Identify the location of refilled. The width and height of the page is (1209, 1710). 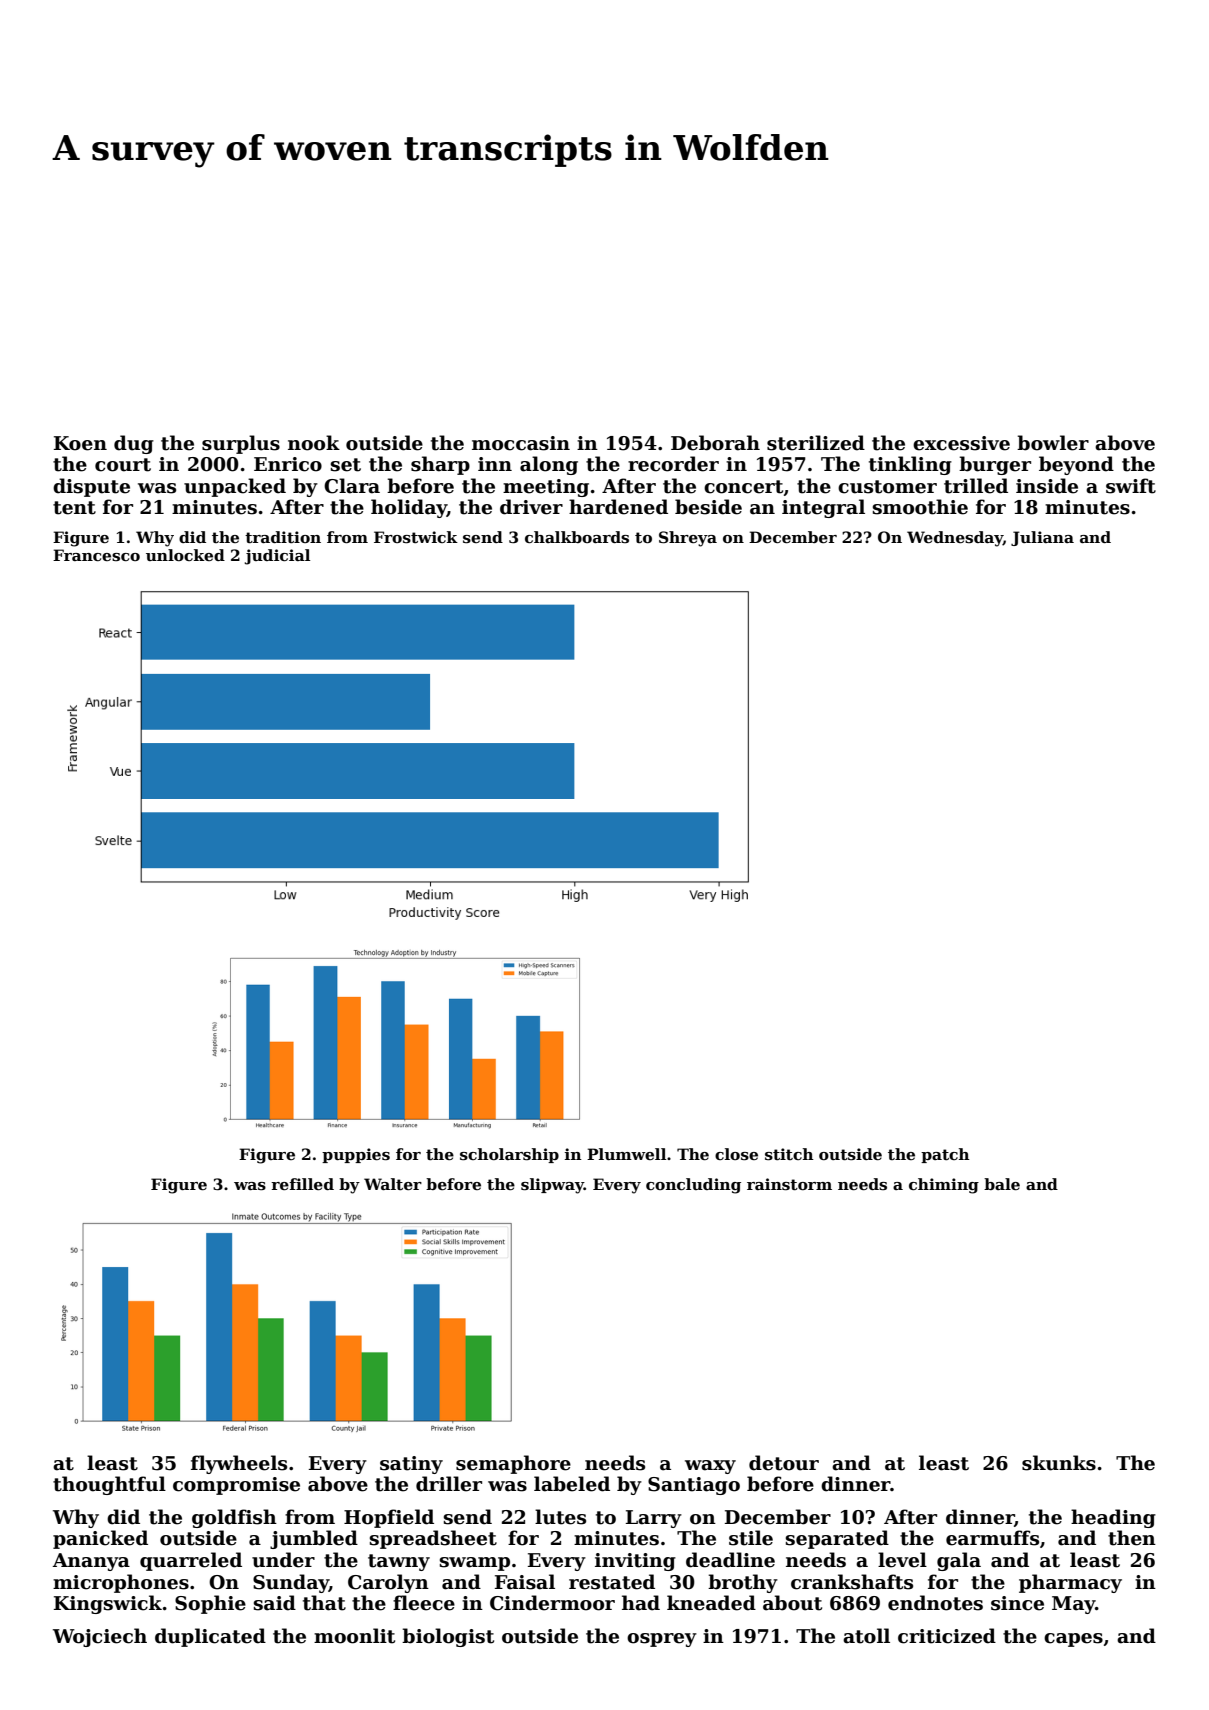
(302, 1184).
